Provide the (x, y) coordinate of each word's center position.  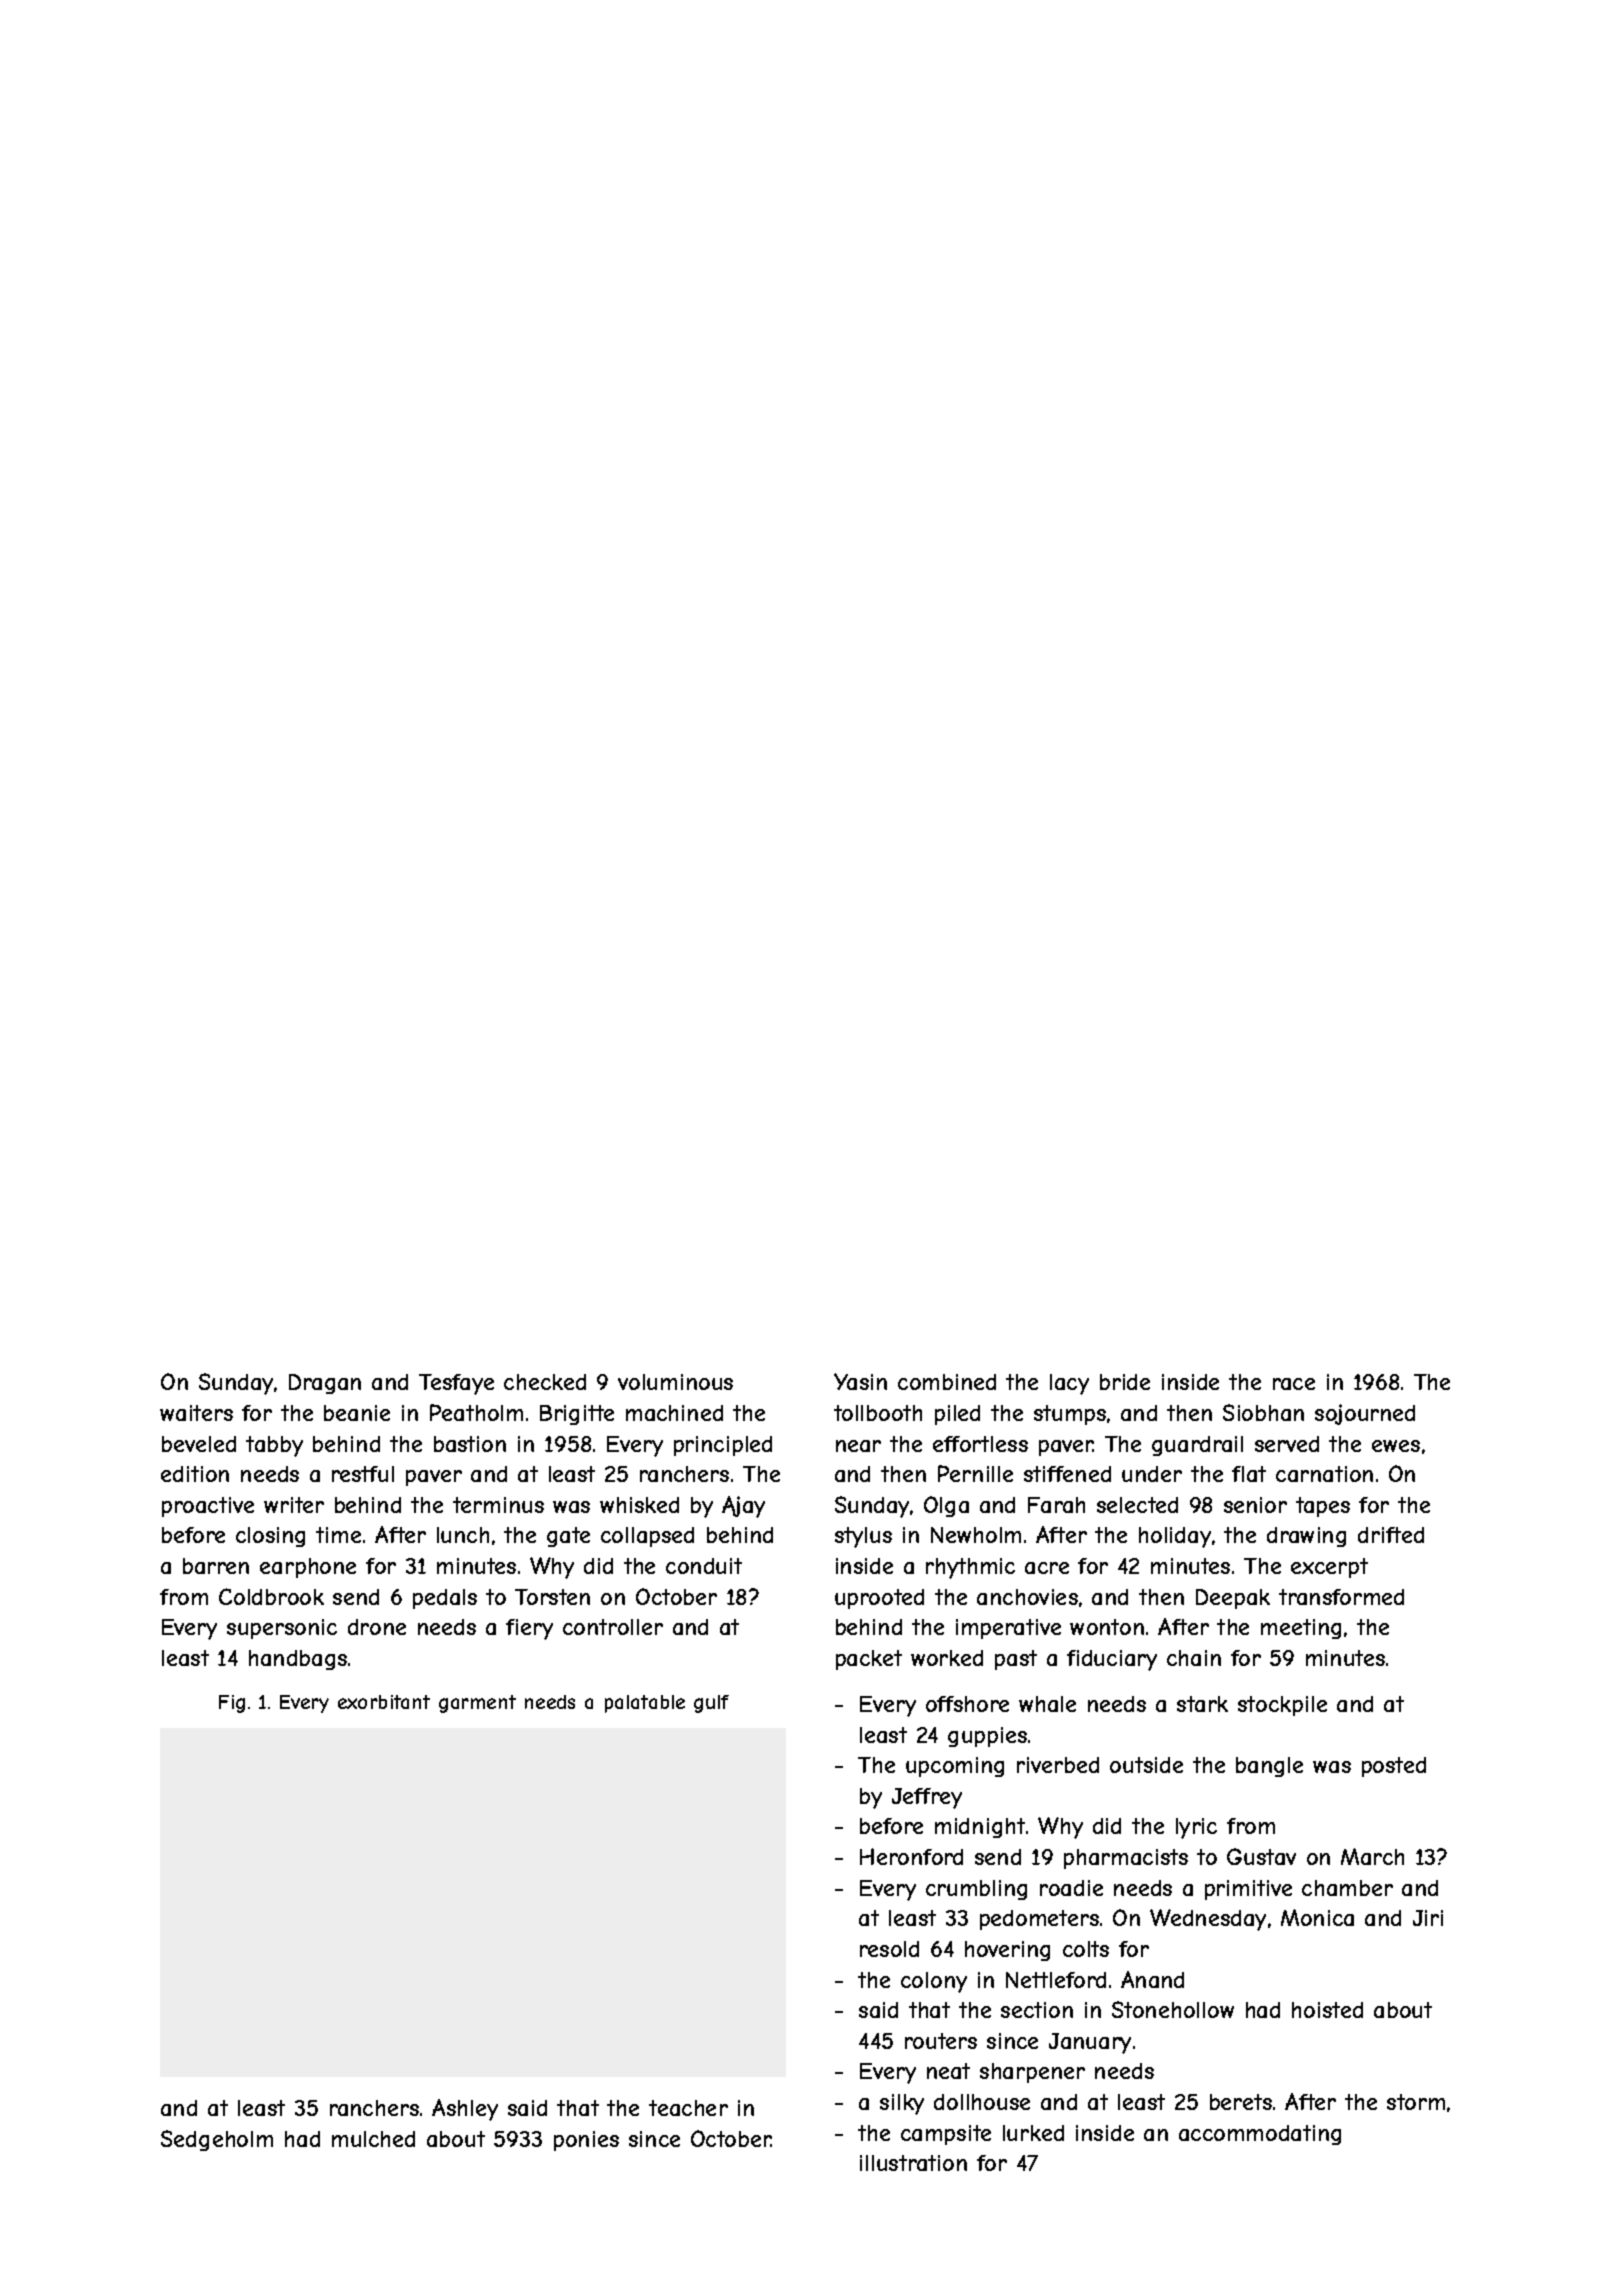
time (338, 1535)
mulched (373, 2139)
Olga (946, 1506)
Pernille (975, 1473)
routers (941, 2041)
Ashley (465, 2110)
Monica (1317, 1917)
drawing (1306, 1537)
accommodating (1260, 2135)
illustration (913, 2163)
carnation (1324, 1474)
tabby (274, 1446)
